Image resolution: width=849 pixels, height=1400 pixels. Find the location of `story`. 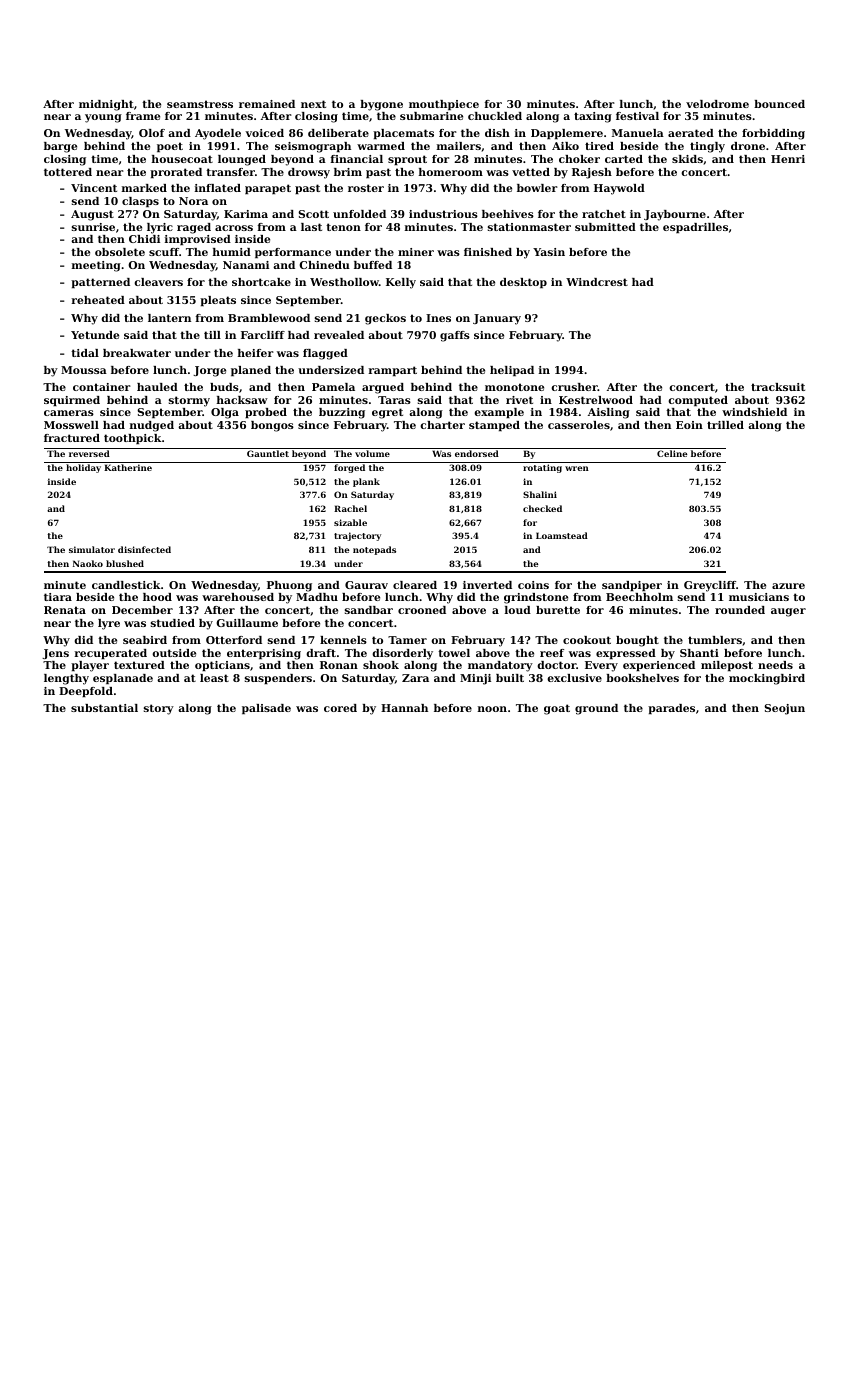

story is located at coordinates (159, 709).
